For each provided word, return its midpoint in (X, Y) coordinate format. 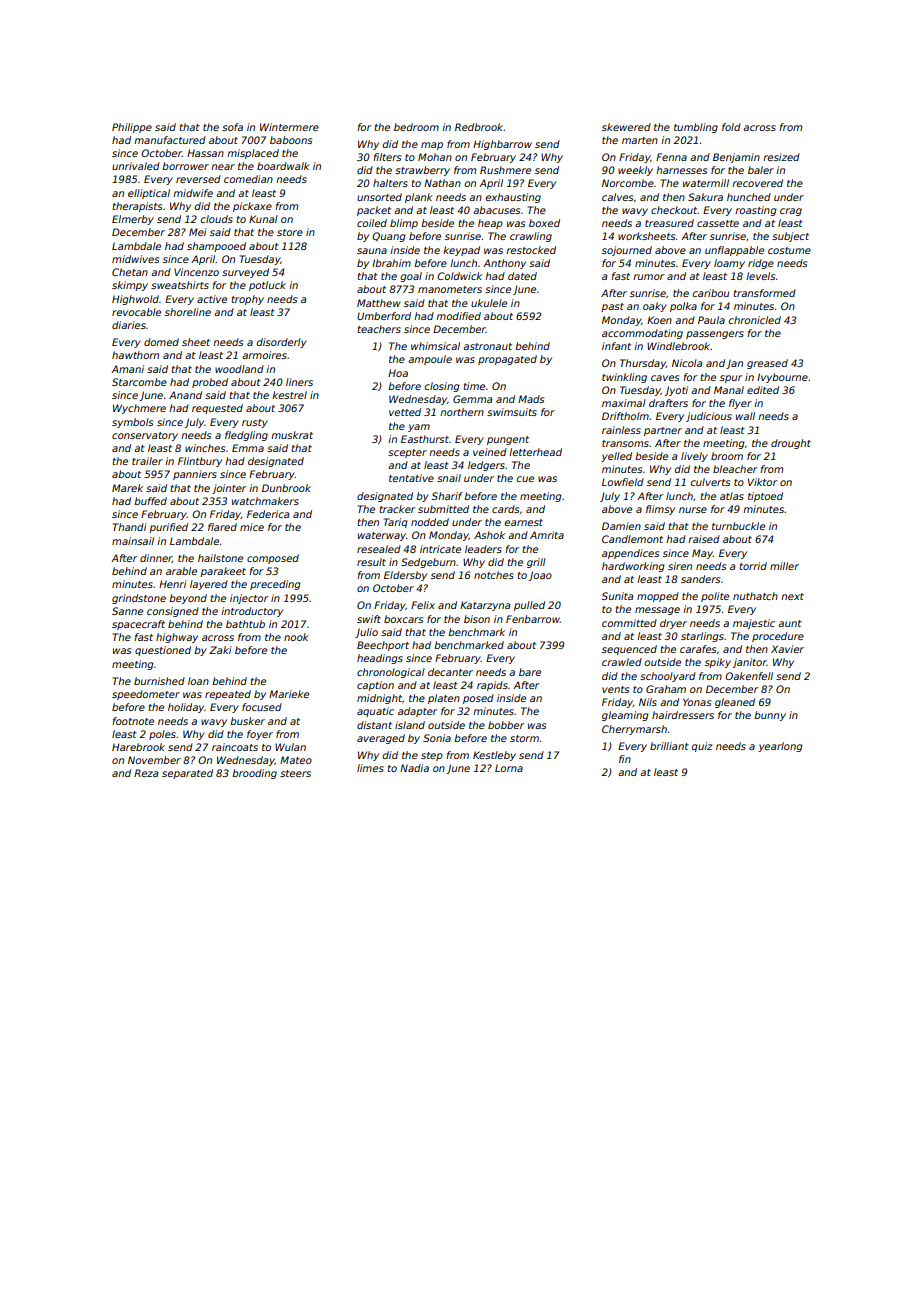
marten (640, 140)
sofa (232, 127)
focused (262, 707)
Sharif (447, 496)
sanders (700, 579)
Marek (127, 488)
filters (387, 157)
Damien (621, 526)
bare (530, 672)
